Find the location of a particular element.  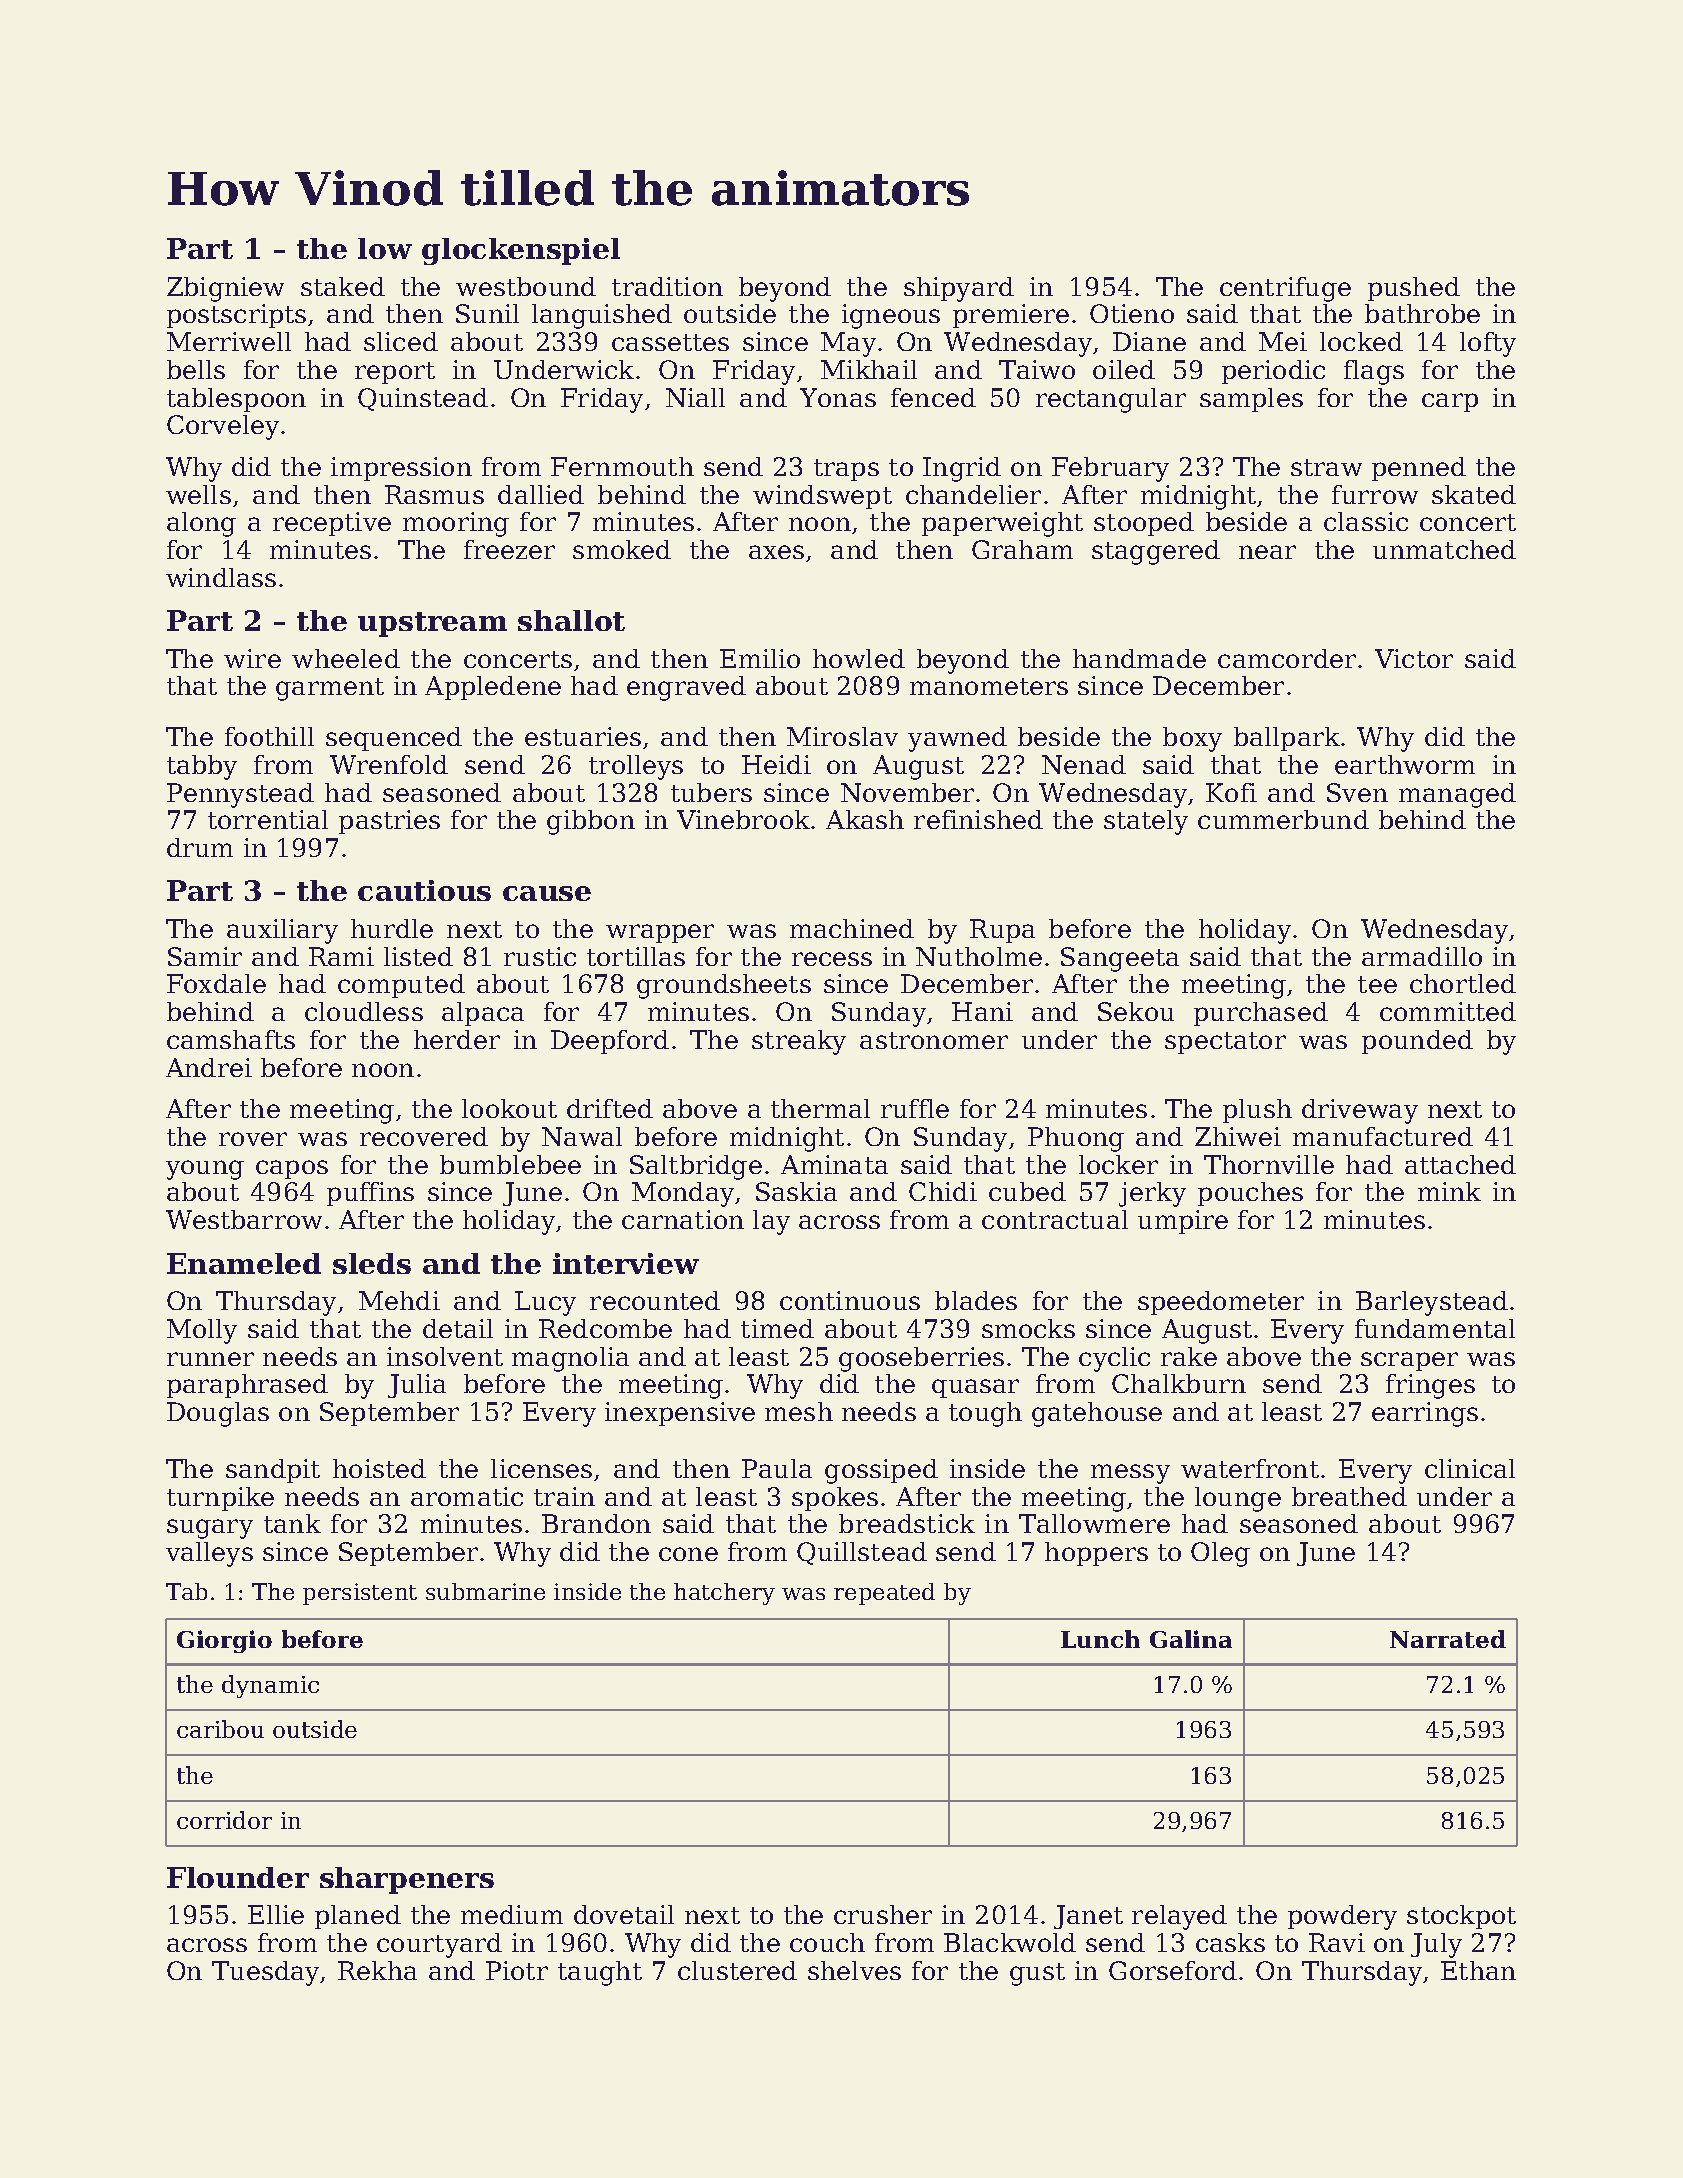

rake is located at coordinates (1189, 1356).
